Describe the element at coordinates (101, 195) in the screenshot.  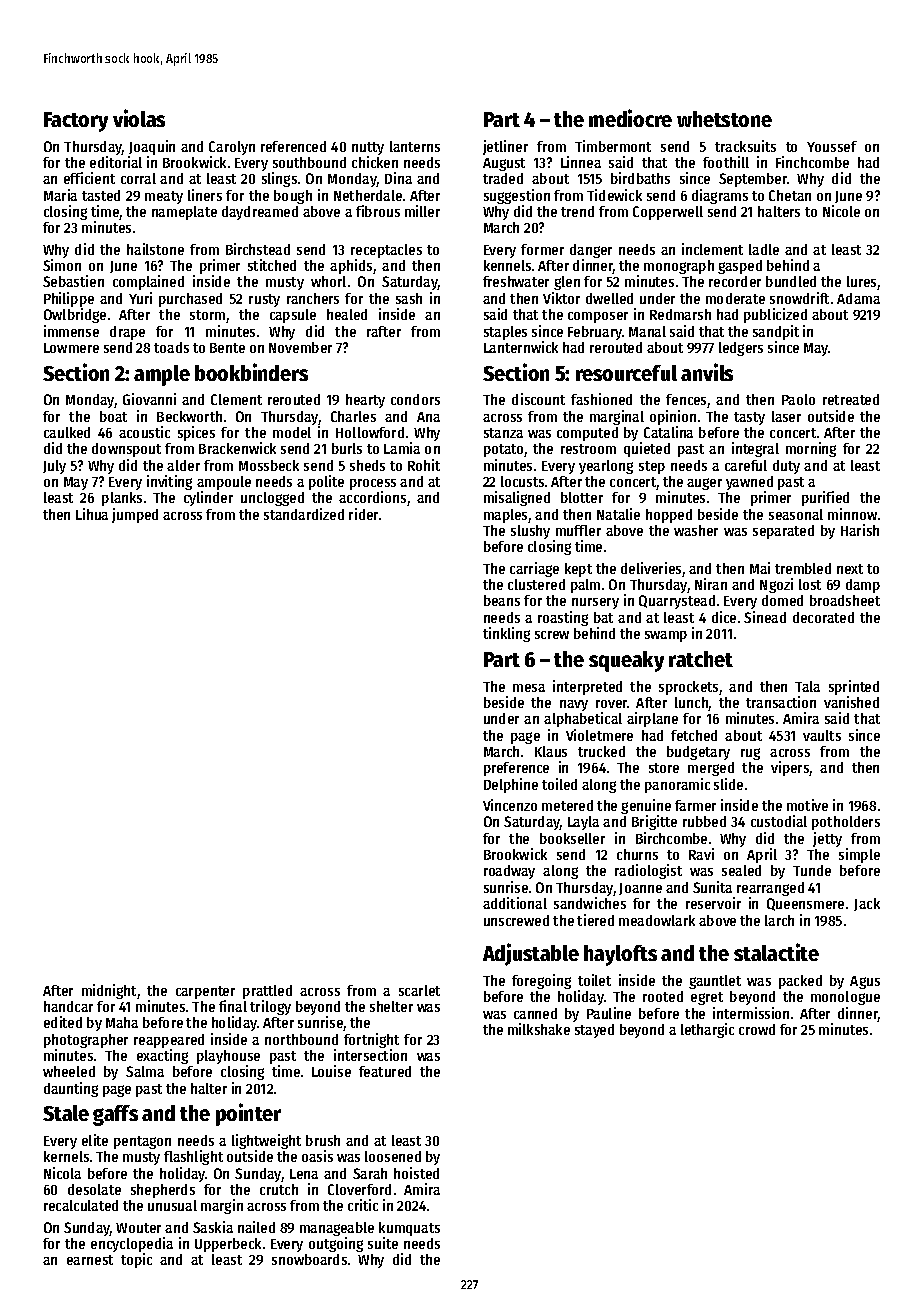
I see `tasted` at that location.
